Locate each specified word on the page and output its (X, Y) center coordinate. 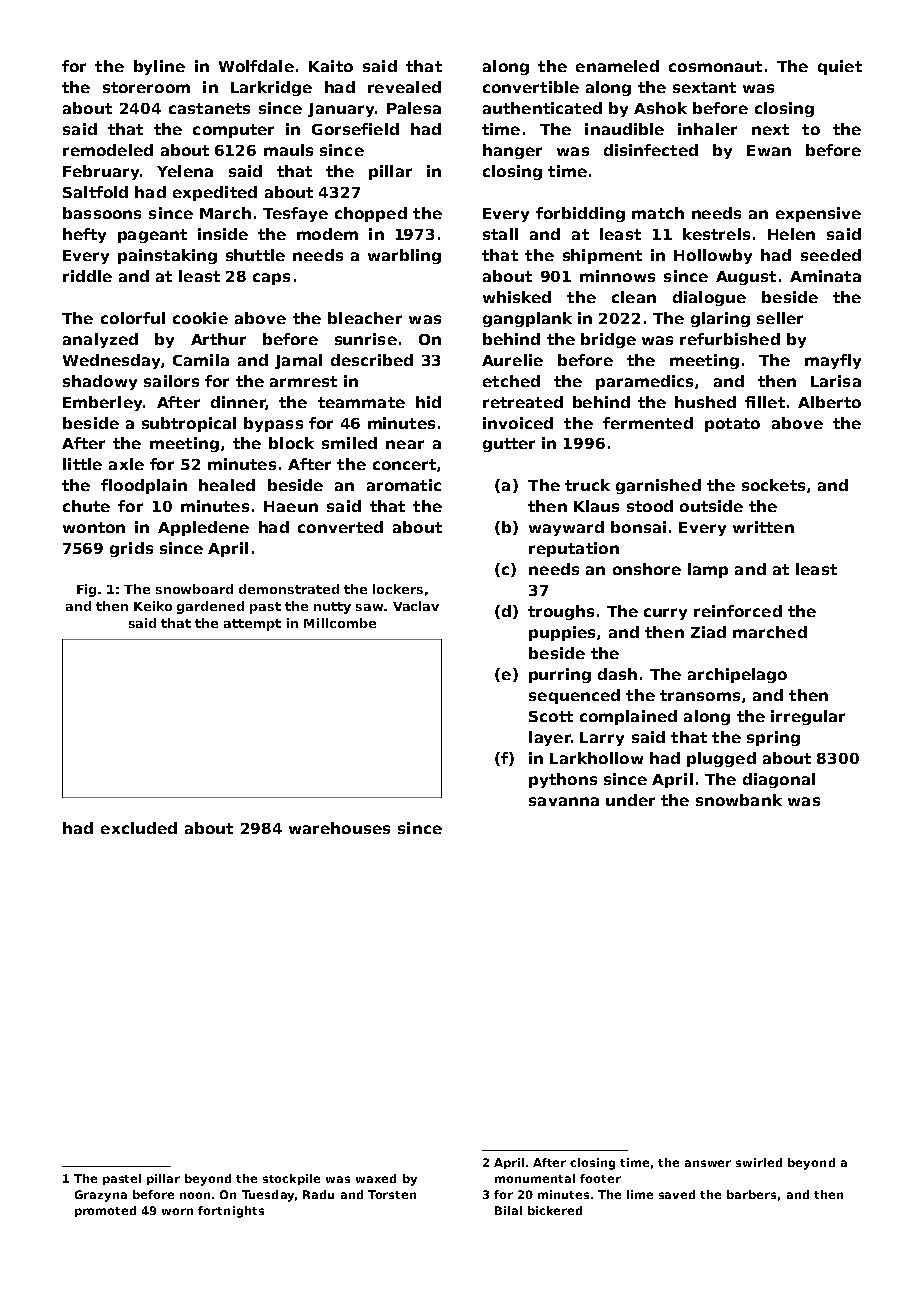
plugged (721, 759)
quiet (840, 67)
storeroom (146, 87)
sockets (773, 485)
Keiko (153, 606)
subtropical (189, 424)
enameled (617, 66)
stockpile (291, 1179)
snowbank (739, 800)
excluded (139, 828)
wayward (566, 528)
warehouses (339, 828)
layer (550, 738)
